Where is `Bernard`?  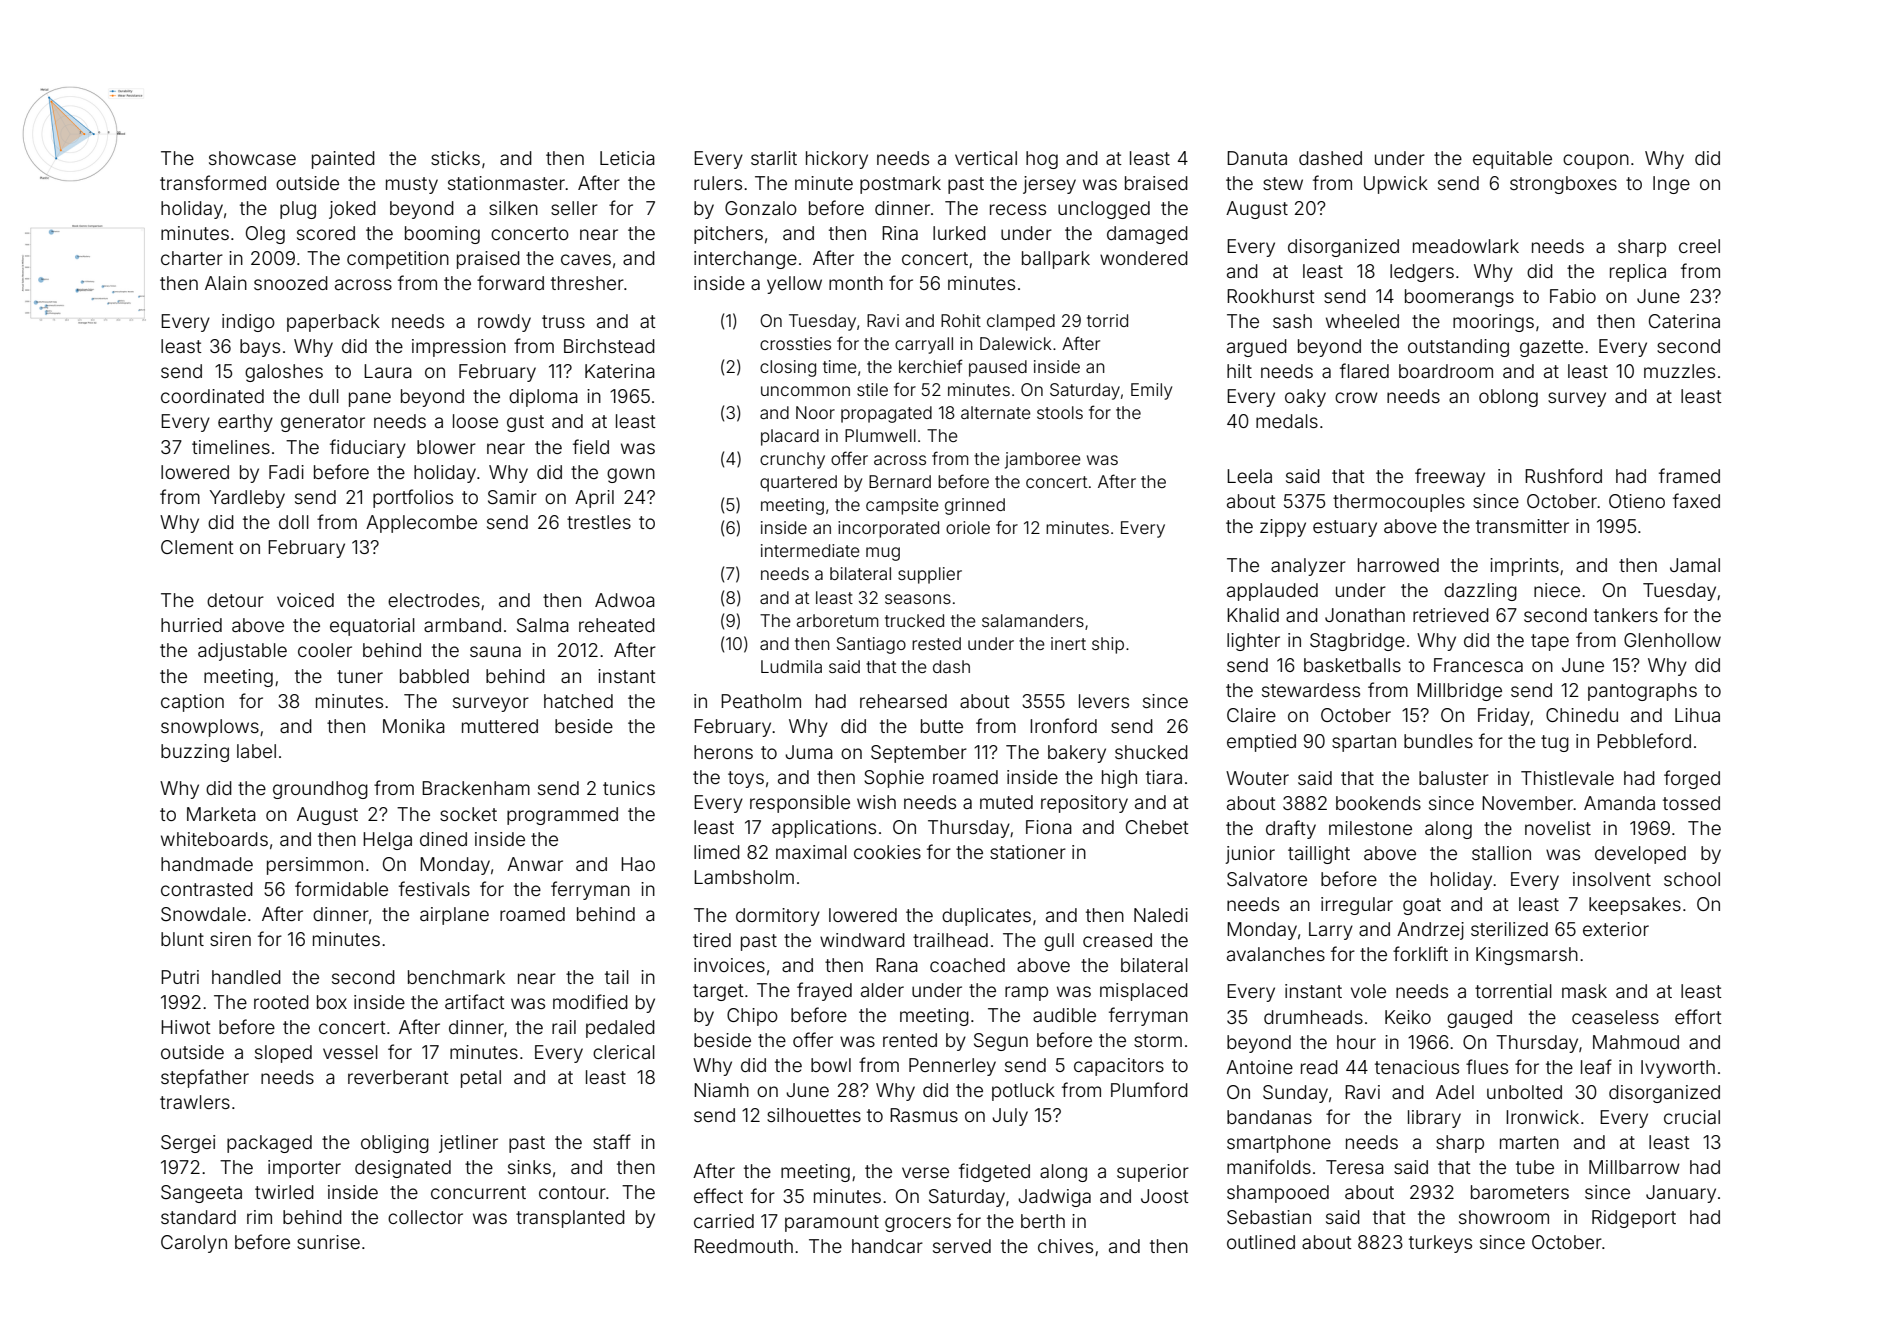
Bernard is located at coordinates (900, 481).
